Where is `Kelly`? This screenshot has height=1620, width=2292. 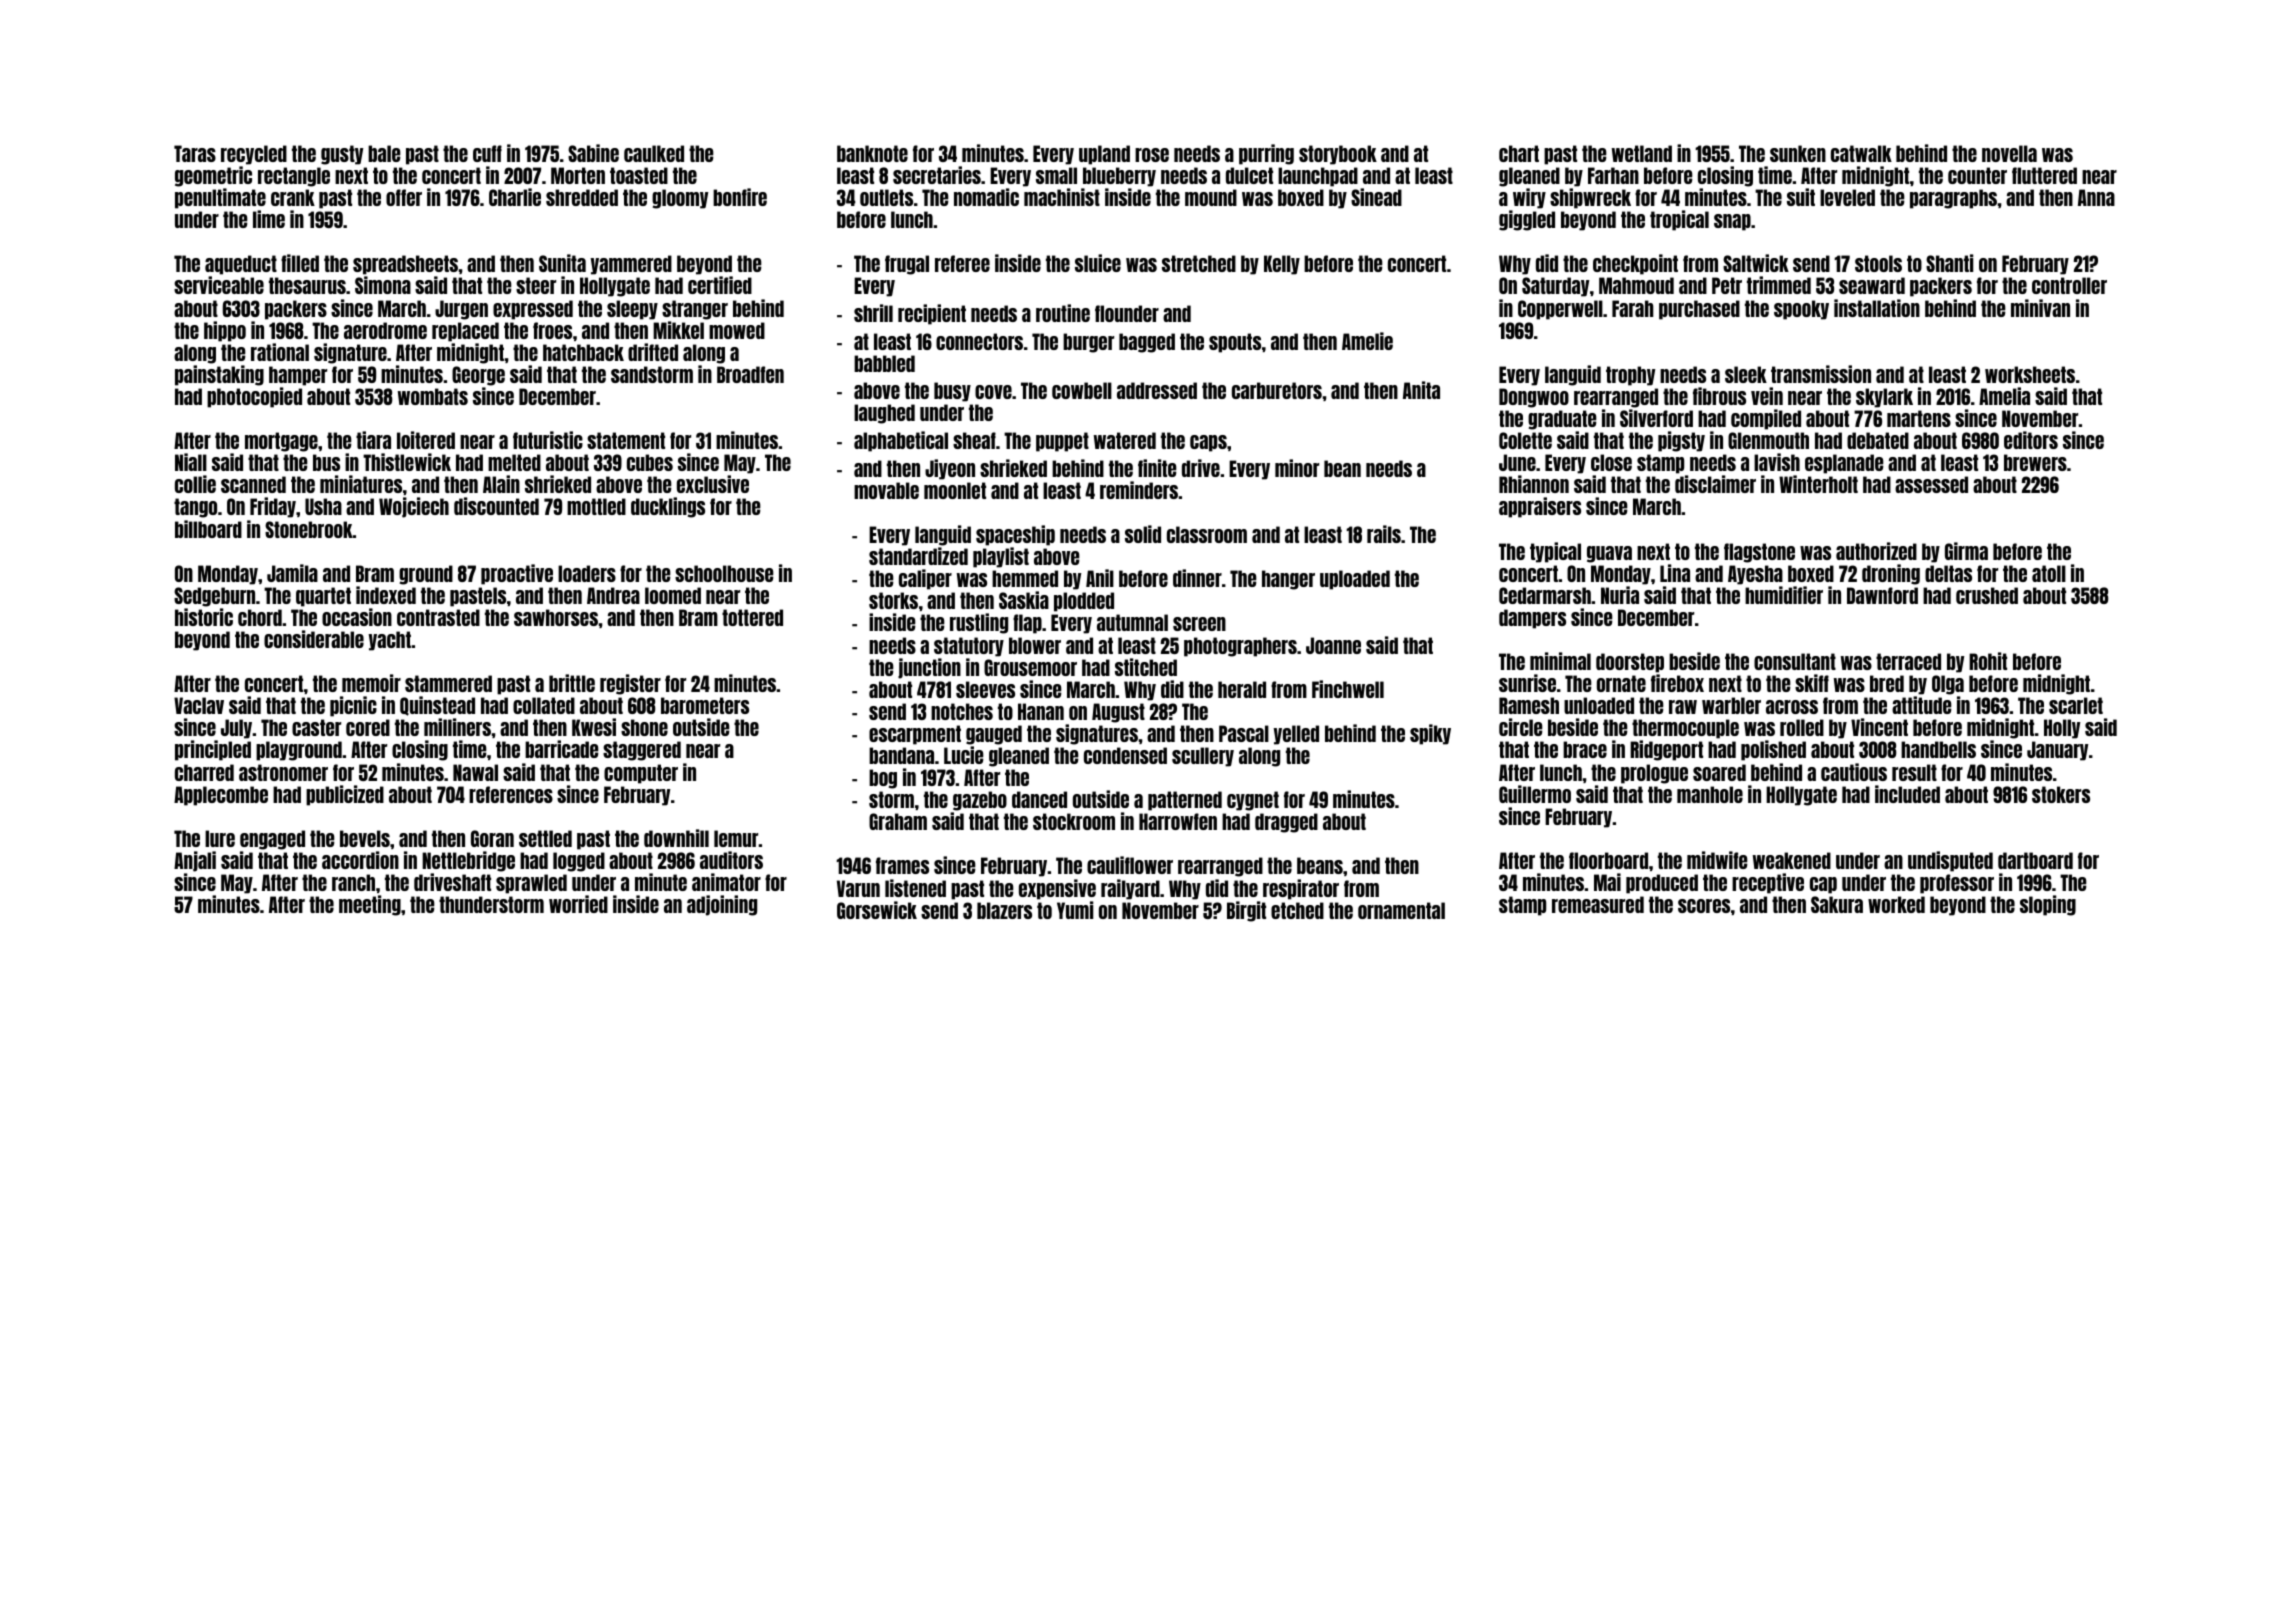
Kelly is located at coordinates (1282, 265).
